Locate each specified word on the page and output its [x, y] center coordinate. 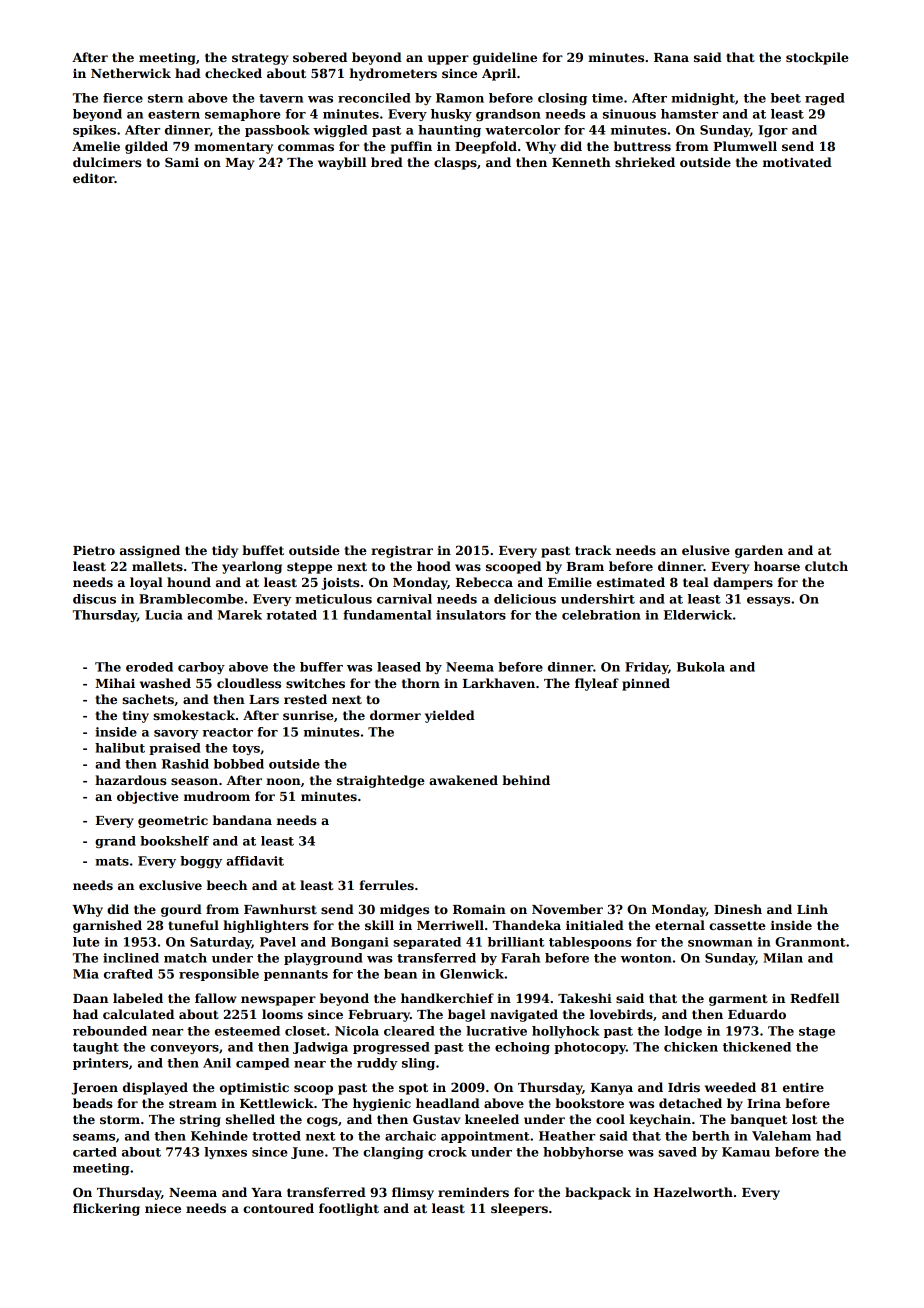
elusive [706, 550]
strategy [260, 59]
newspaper [278, 1001]
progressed [391, 1048]
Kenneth [581, 162]
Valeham [781, 1136]
